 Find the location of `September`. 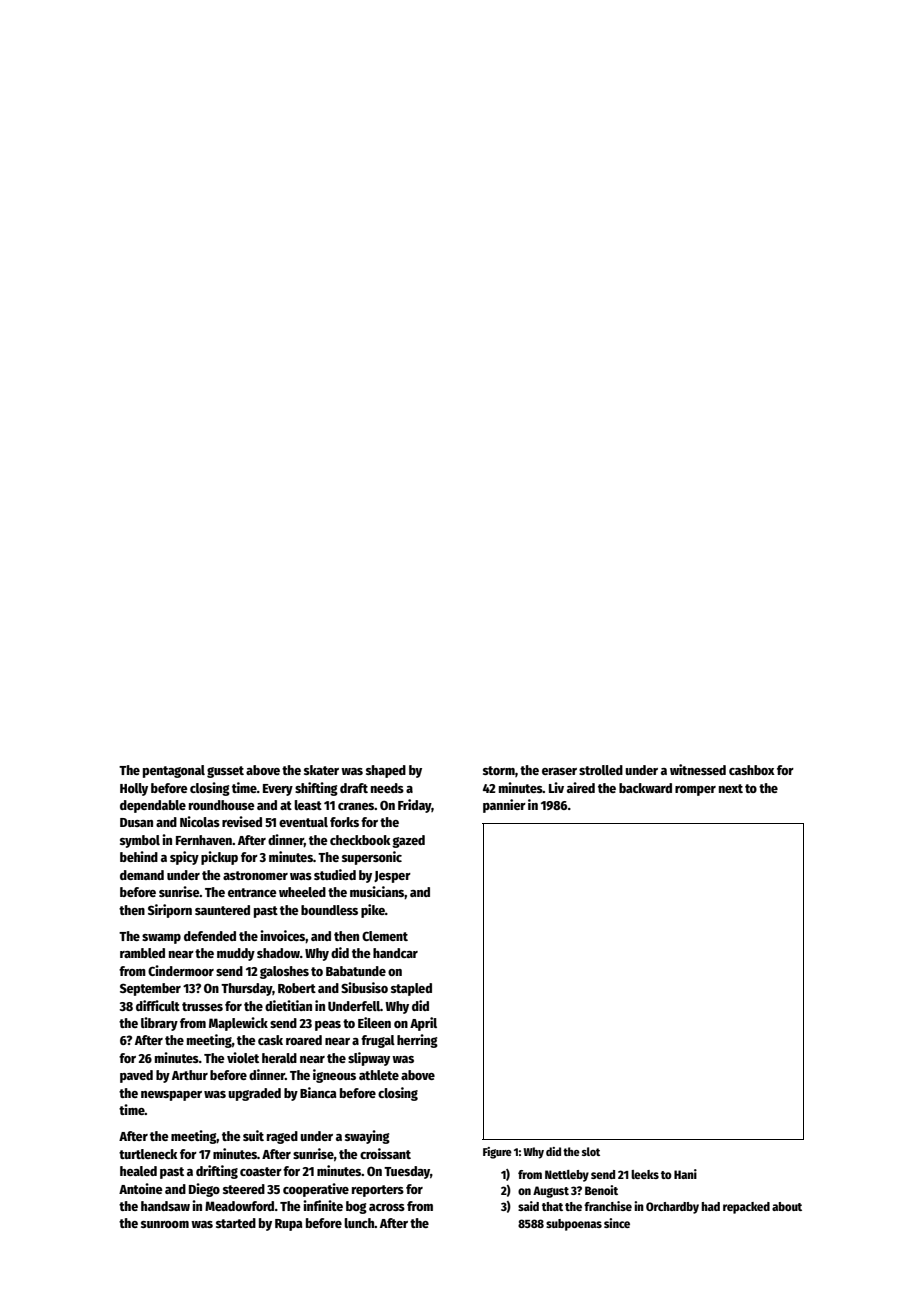

September is located at coordinates (150, 989).
